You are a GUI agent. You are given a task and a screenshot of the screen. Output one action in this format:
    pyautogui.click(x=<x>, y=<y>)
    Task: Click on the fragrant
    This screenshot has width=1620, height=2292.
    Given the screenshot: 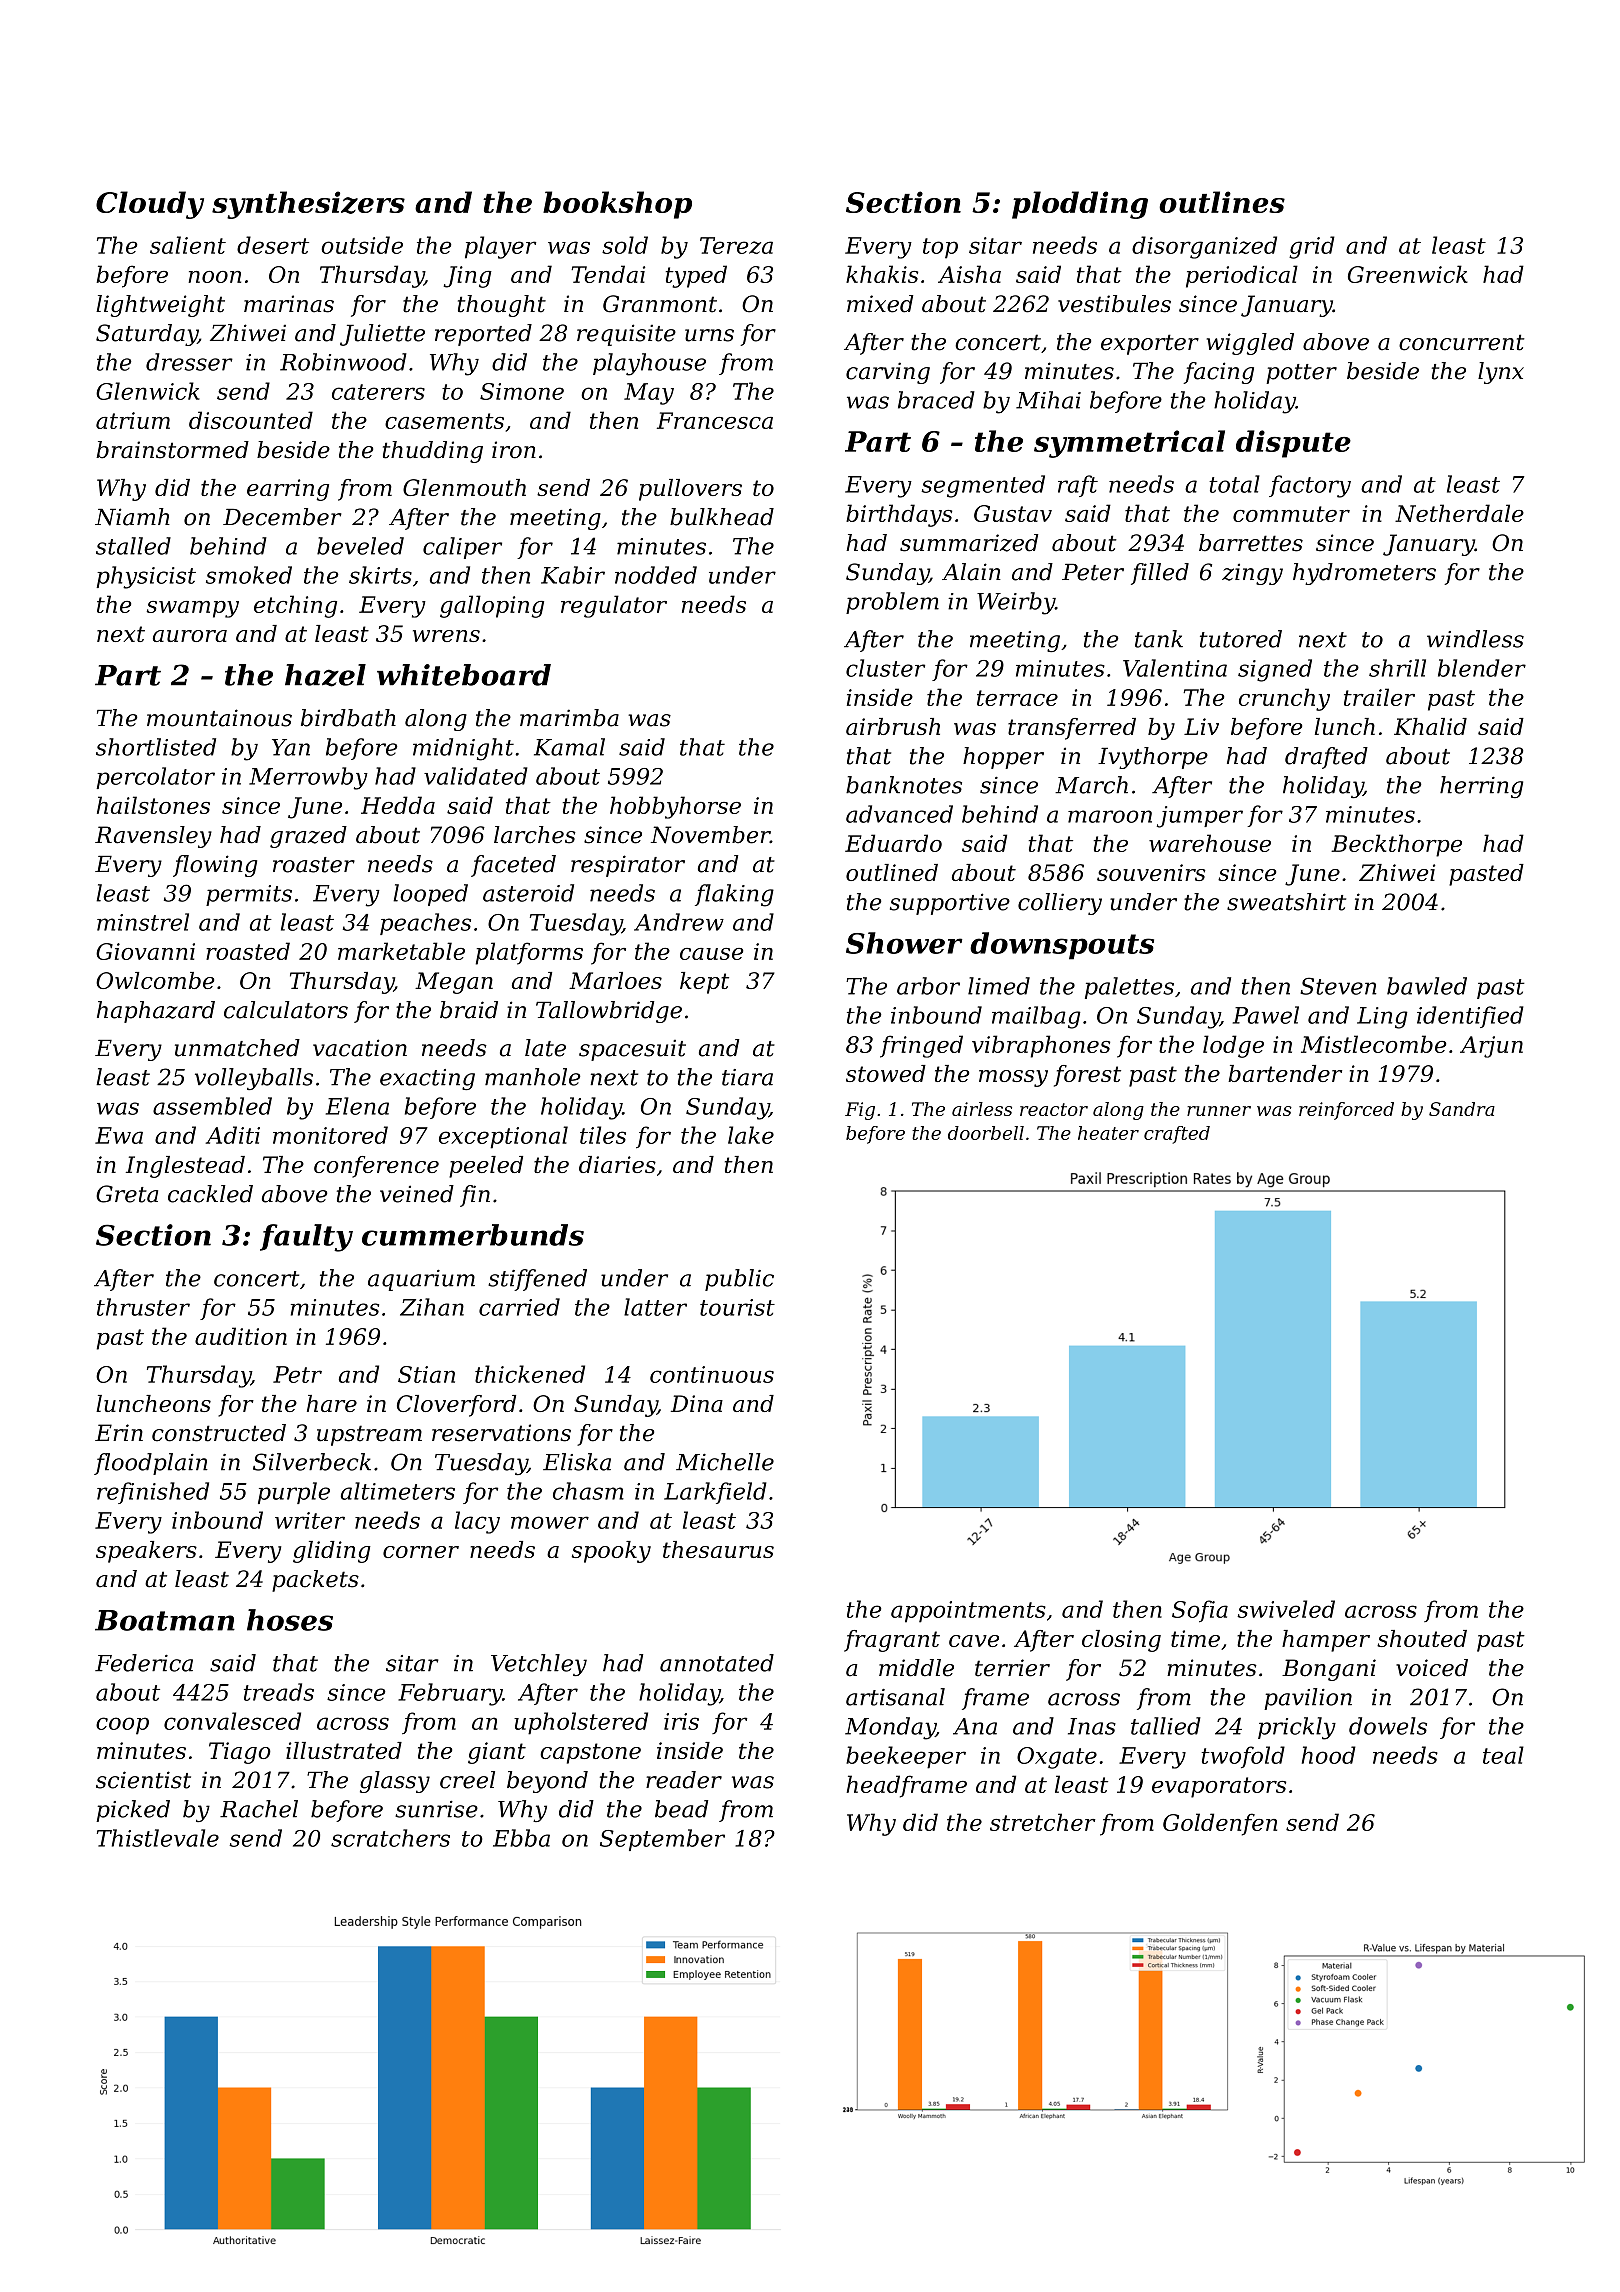 What is the action you would take?
    pyautogui.click(x=892, y=1641)
